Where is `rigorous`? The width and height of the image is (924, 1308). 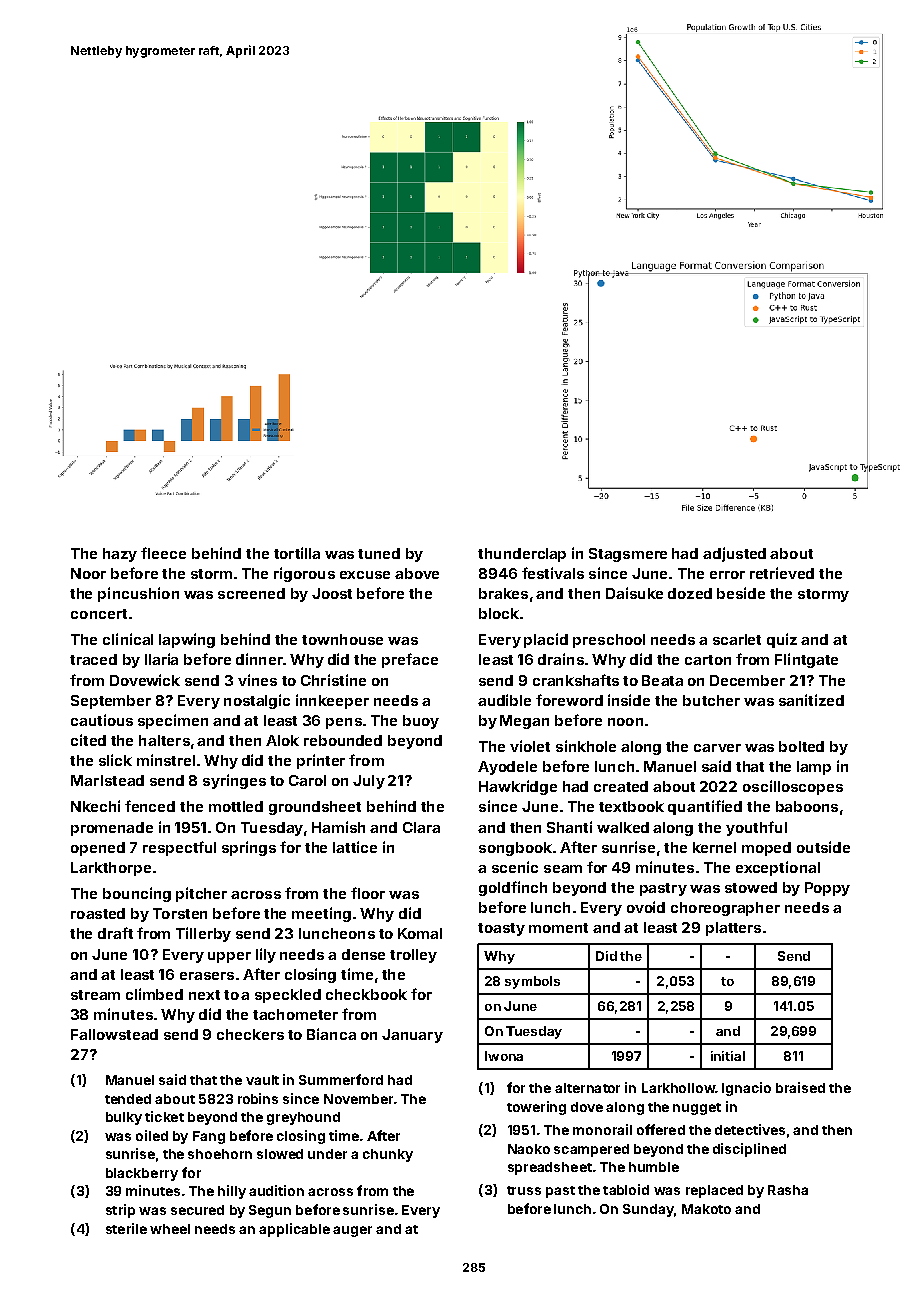
rigorous is located at coordinates (304, 574).
